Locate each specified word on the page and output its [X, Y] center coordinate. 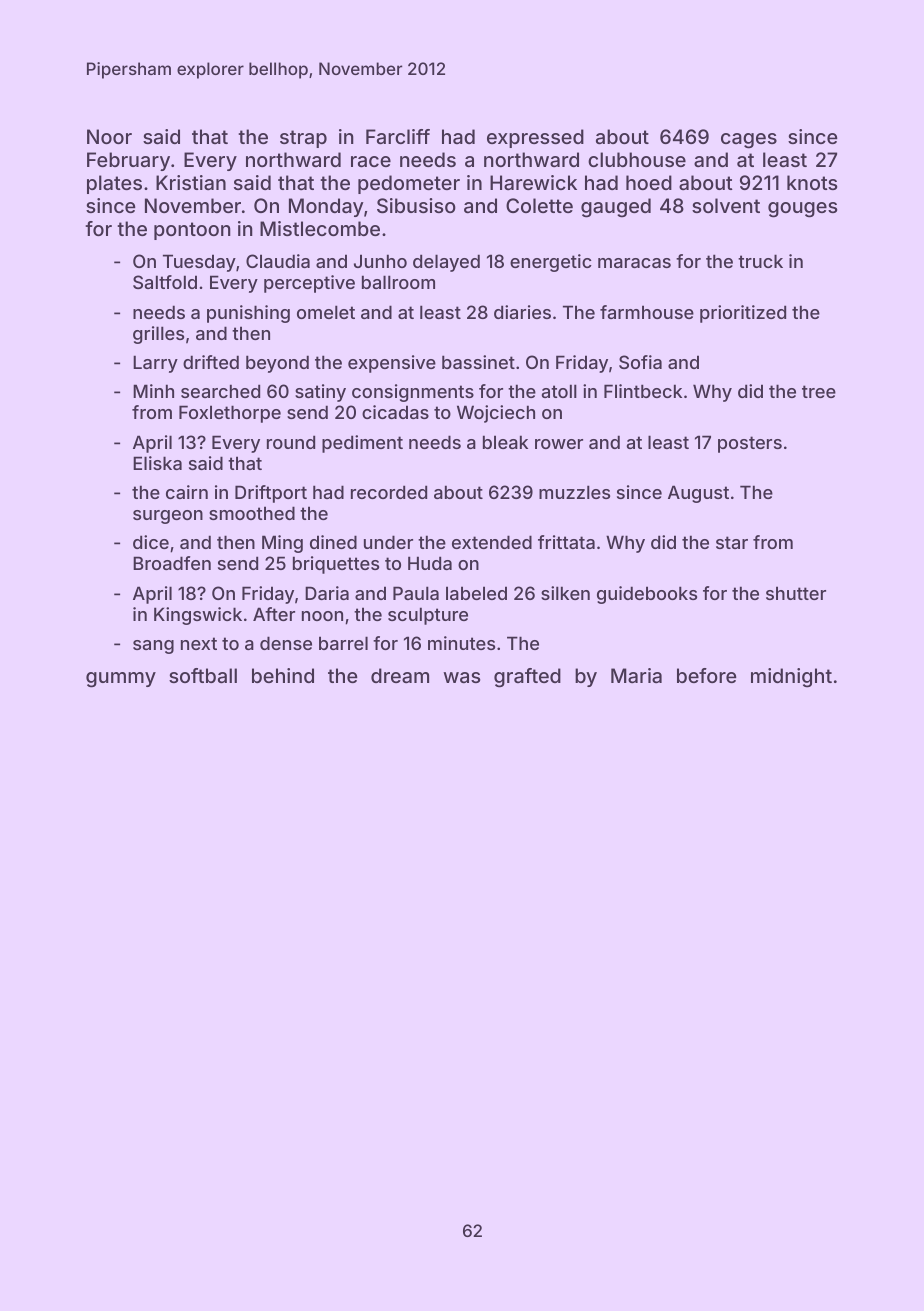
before [707, 675]
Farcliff [398, 136]
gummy [121, 680]
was [461, 677]
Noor [109, 136]
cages [749, 141]
